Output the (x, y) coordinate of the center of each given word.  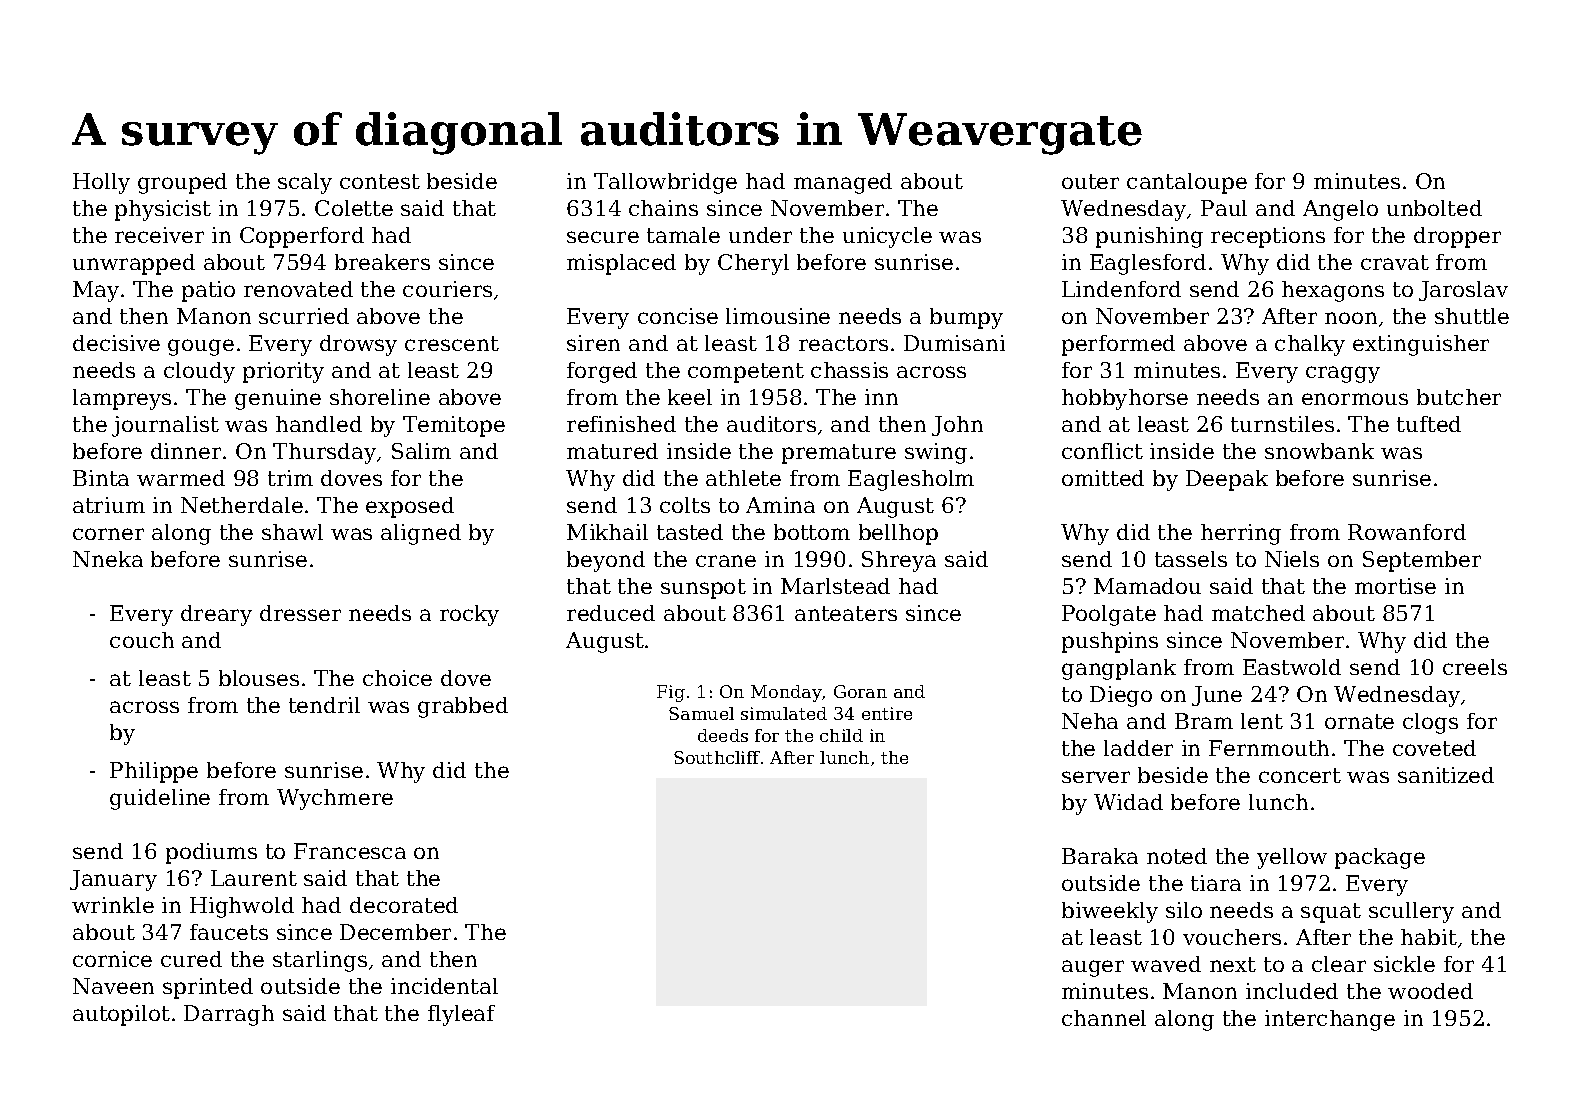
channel (1104, 1018)
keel (690, 397)
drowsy (358, 345)
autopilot (121, 1015)
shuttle (1472, 316)
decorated (404, 905)
